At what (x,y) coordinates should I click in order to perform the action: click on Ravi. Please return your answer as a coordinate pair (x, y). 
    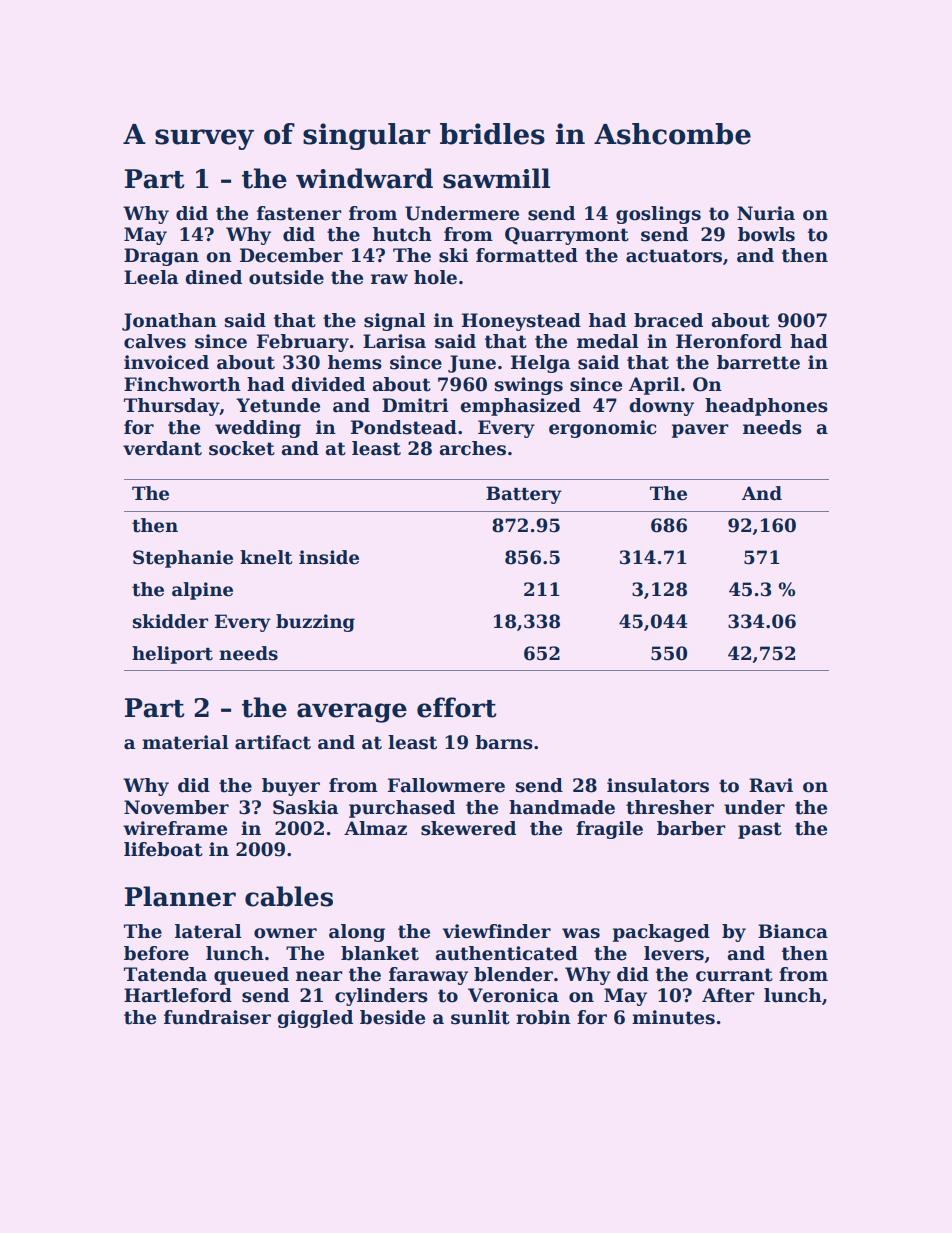
    Looking at the image, I should click on (771, 785).
